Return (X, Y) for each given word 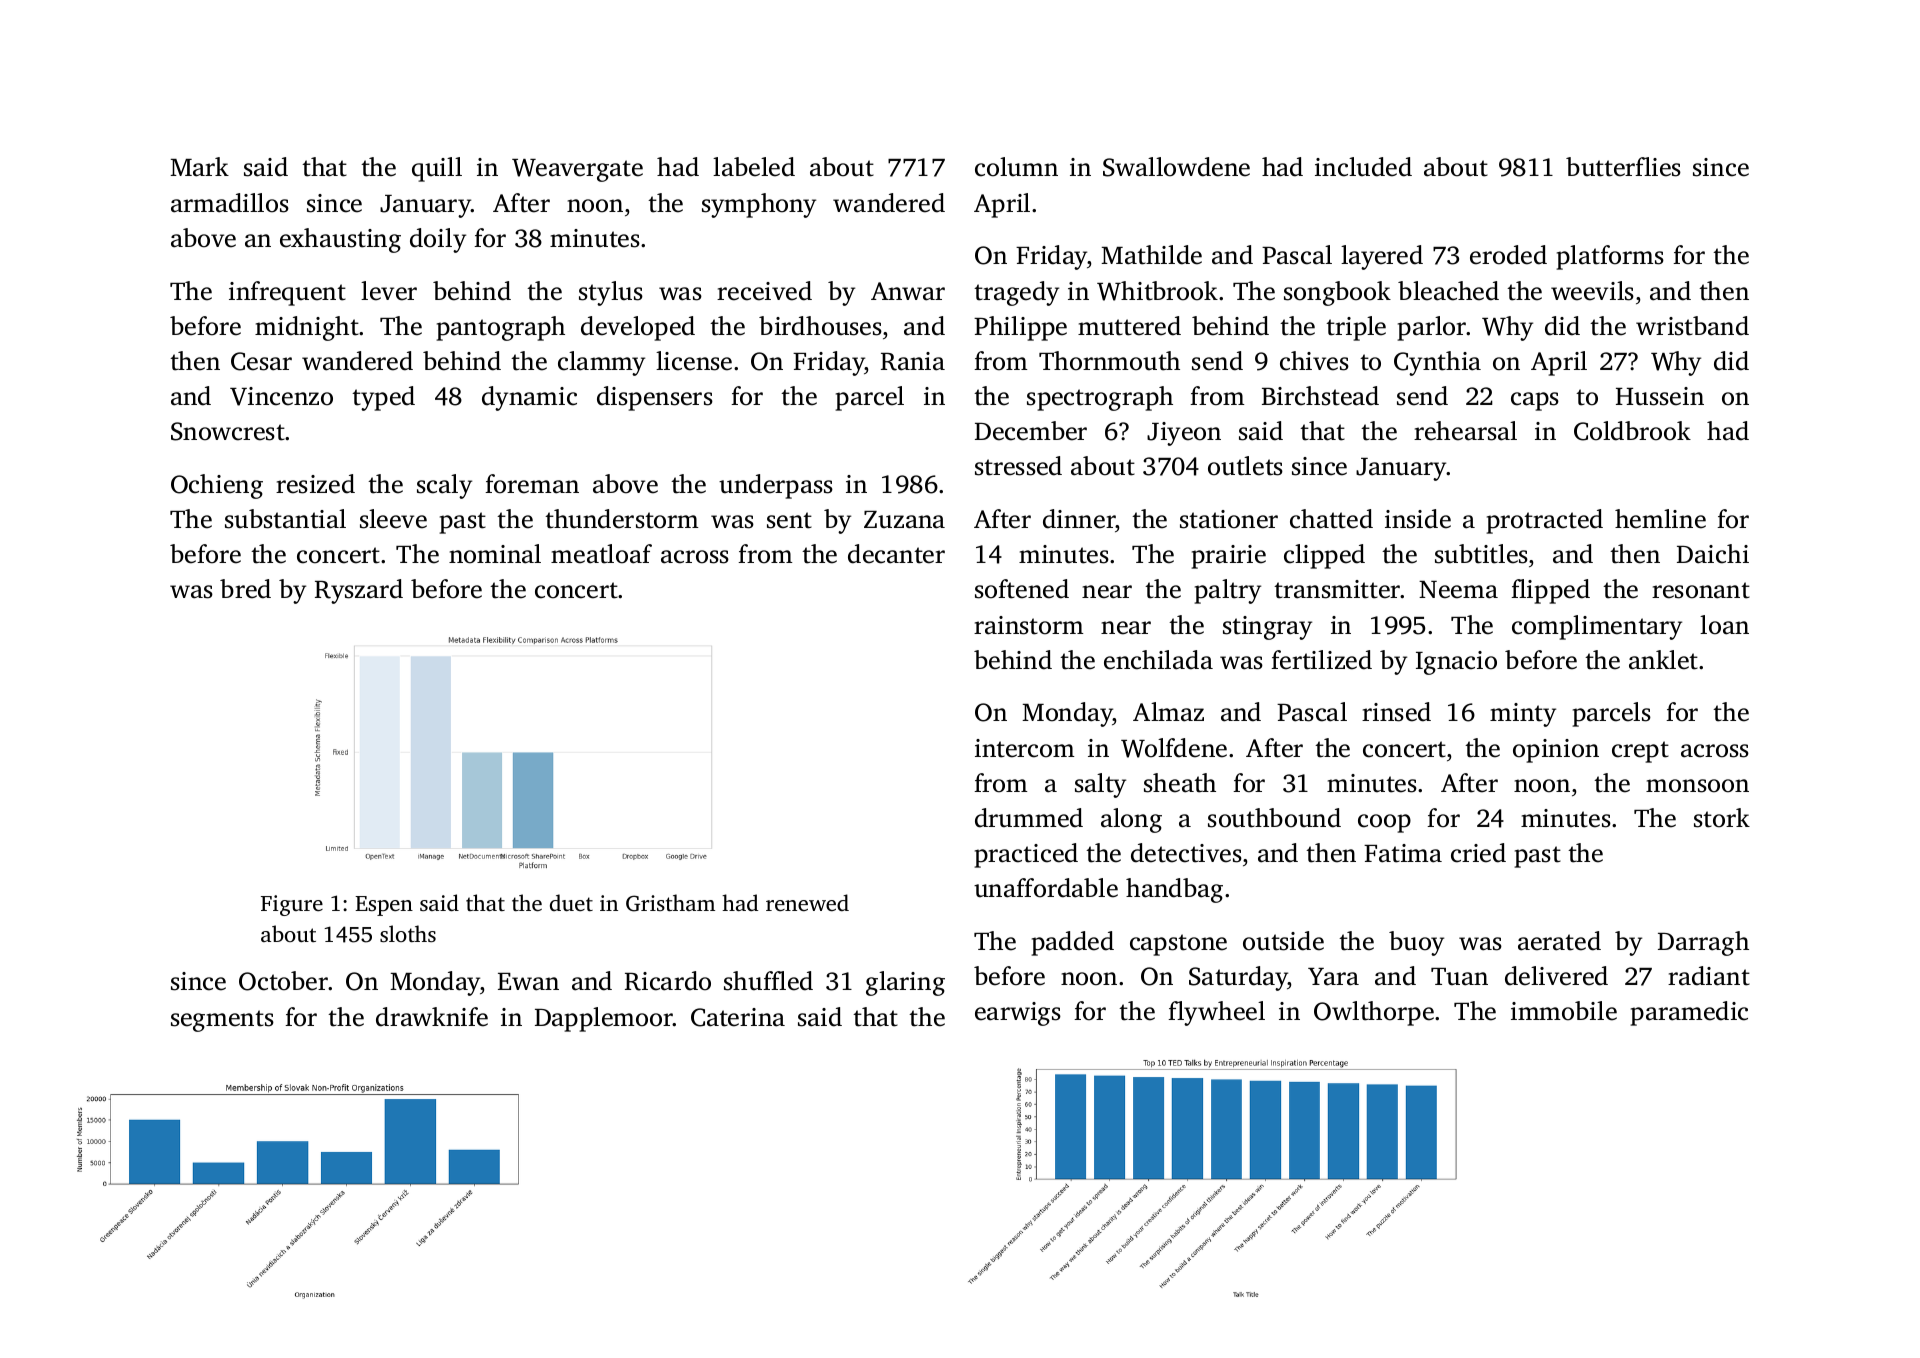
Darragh (1703, 943)
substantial (285, 519)
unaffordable (1046, 888)
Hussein (1660, 396)
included (1363, 167)
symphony (759, 205)
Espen (384, 906)
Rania (913, 361)
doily (438, 240)
